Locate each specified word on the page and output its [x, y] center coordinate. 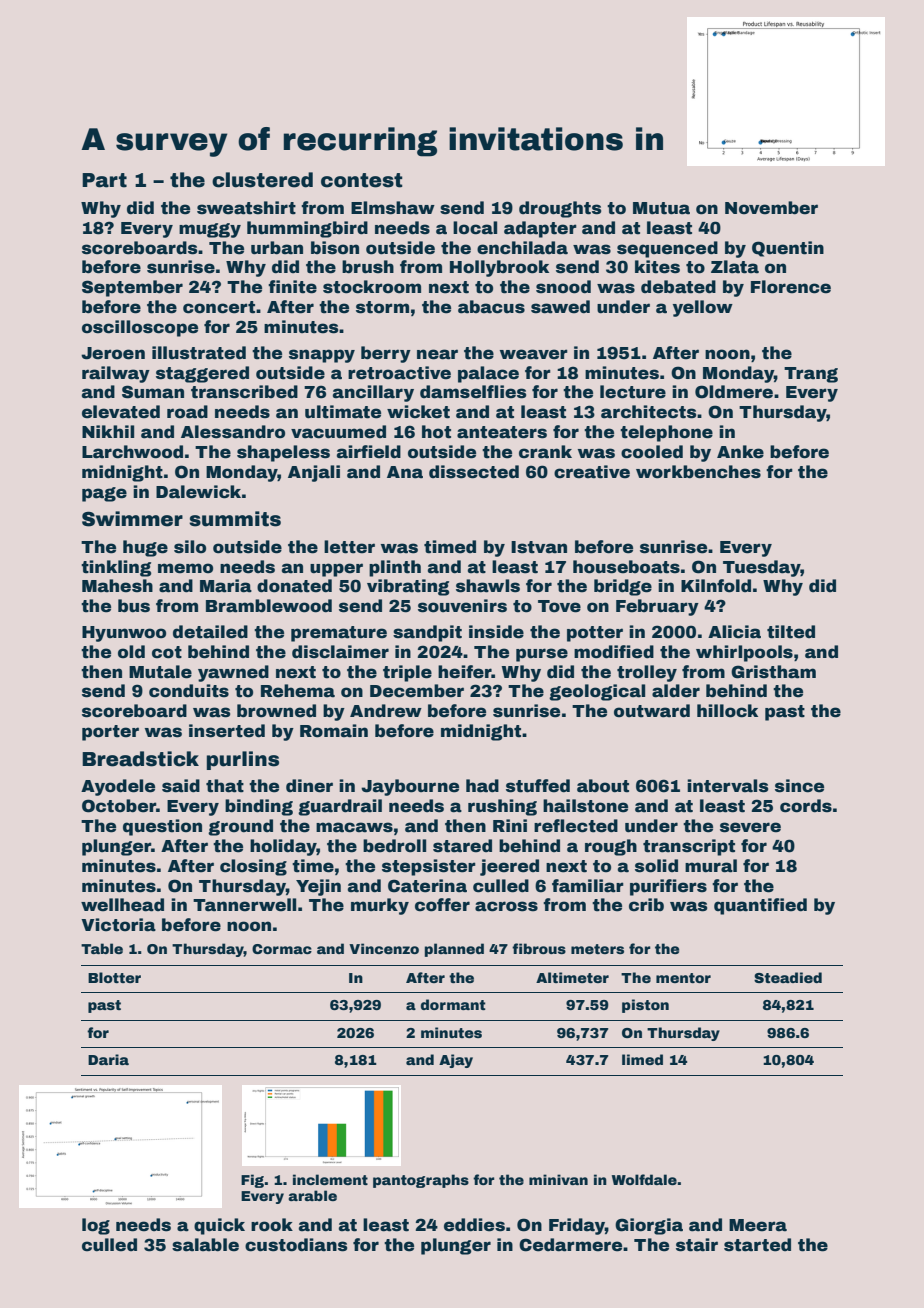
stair [697, 1245]
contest [362, 180]
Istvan [539, 547]
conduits [189, 691]
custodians [296, 1245]
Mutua [661, 208]
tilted [791, 632]
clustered [262, 180]
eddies [474, 1225]
